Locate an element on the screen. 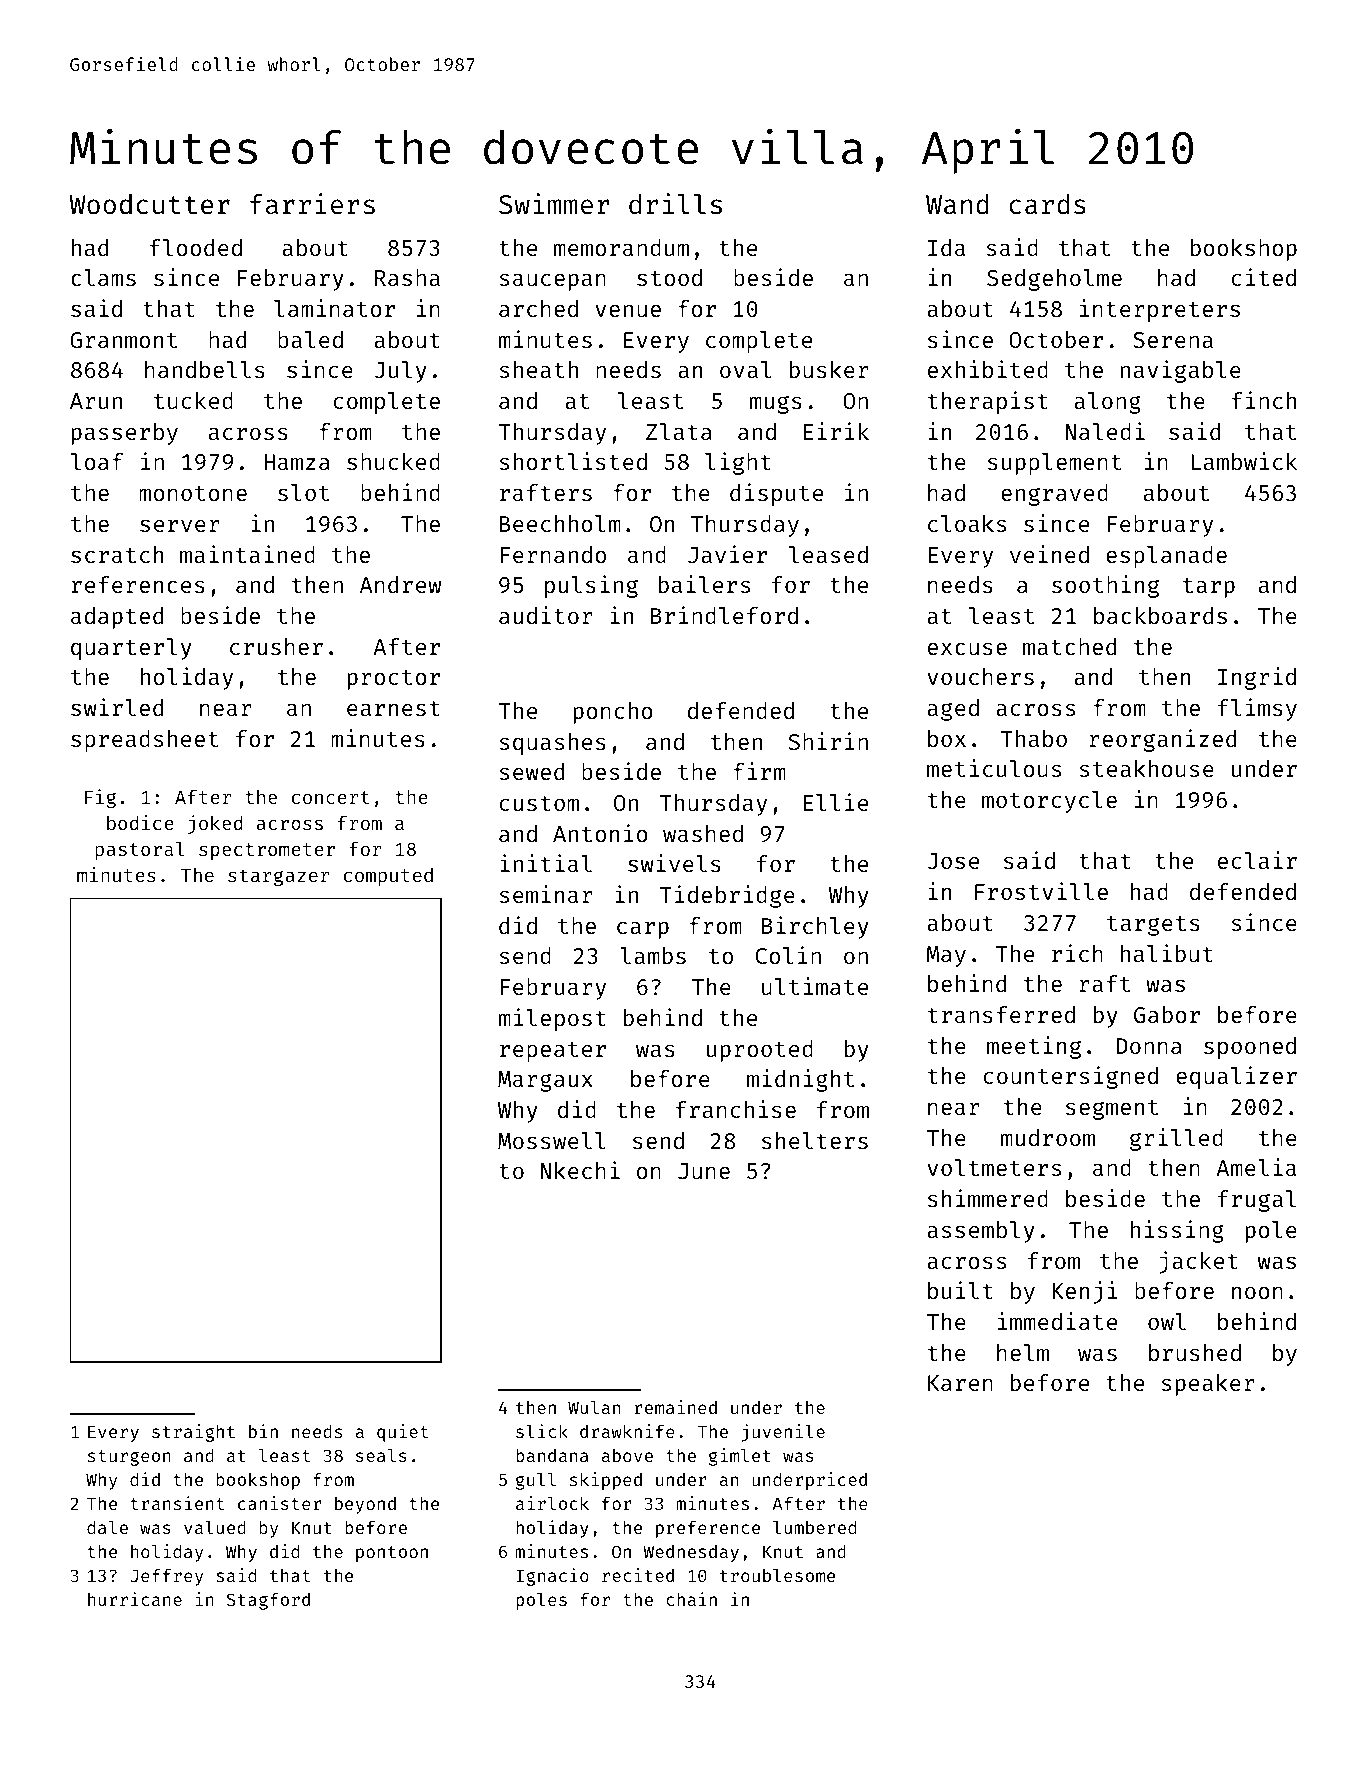 The width and height of the screenshot is (1368, 1770). Wand is located at coordinates (957, 204).
